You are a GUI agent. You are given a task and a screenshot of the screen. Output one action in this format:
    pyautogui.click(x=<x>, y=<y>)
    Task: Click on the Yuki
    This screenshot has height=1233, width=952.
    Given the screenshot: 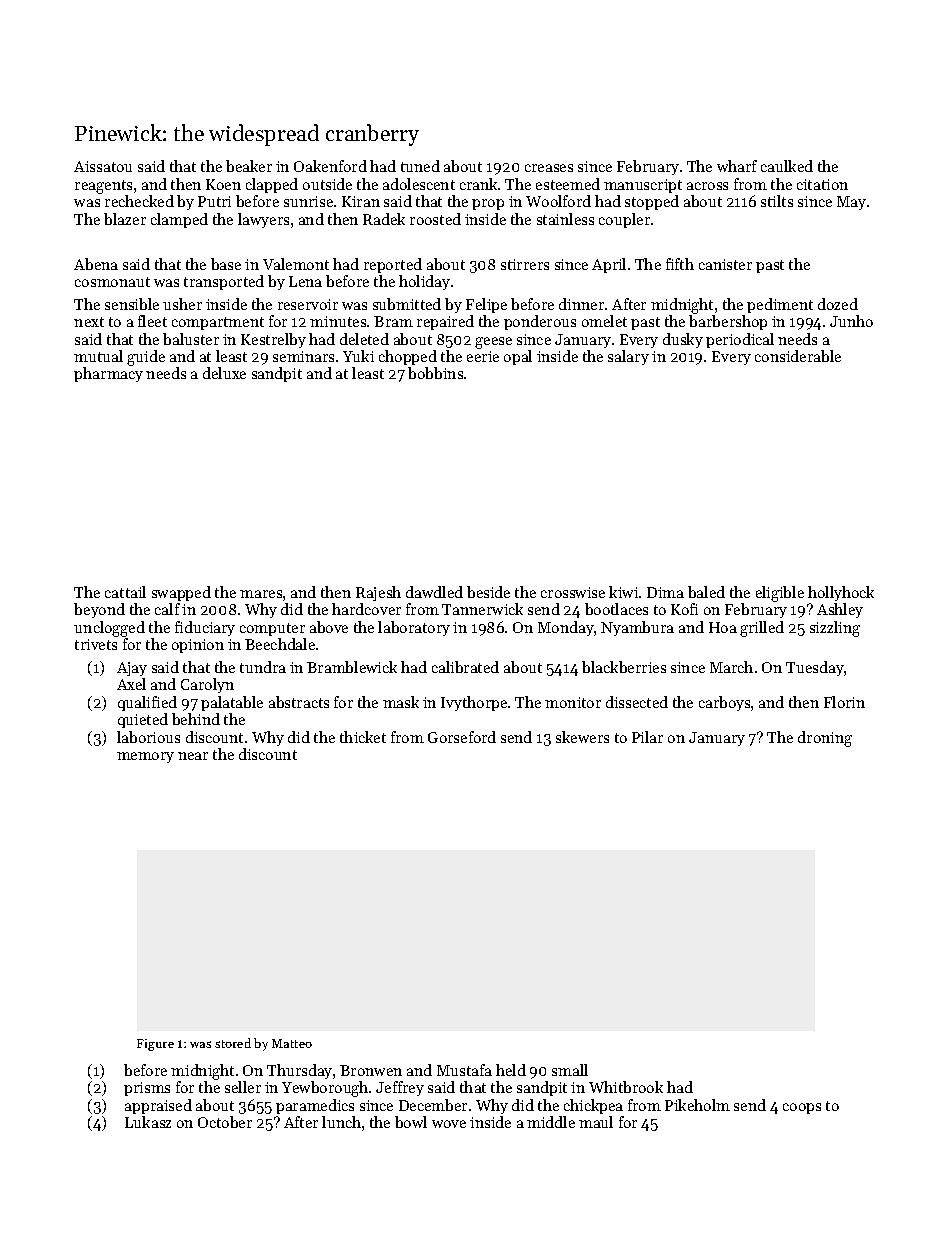 What is the action you would take?
    pyautogui.click(x=358, y=356)
